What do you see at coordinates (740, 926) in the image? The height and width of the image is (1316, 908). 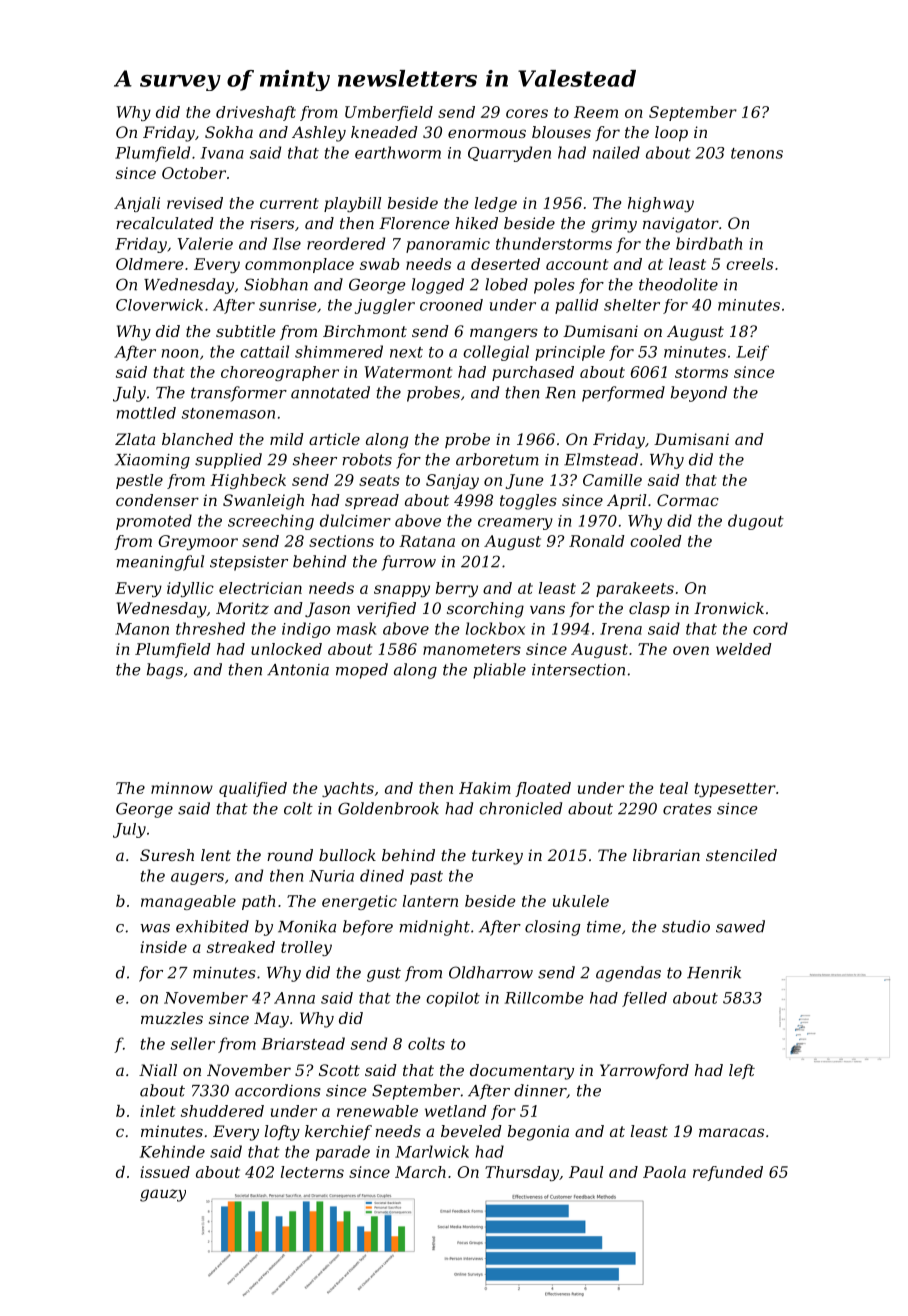 I see `sawed` at bounding box center [740, 926].
